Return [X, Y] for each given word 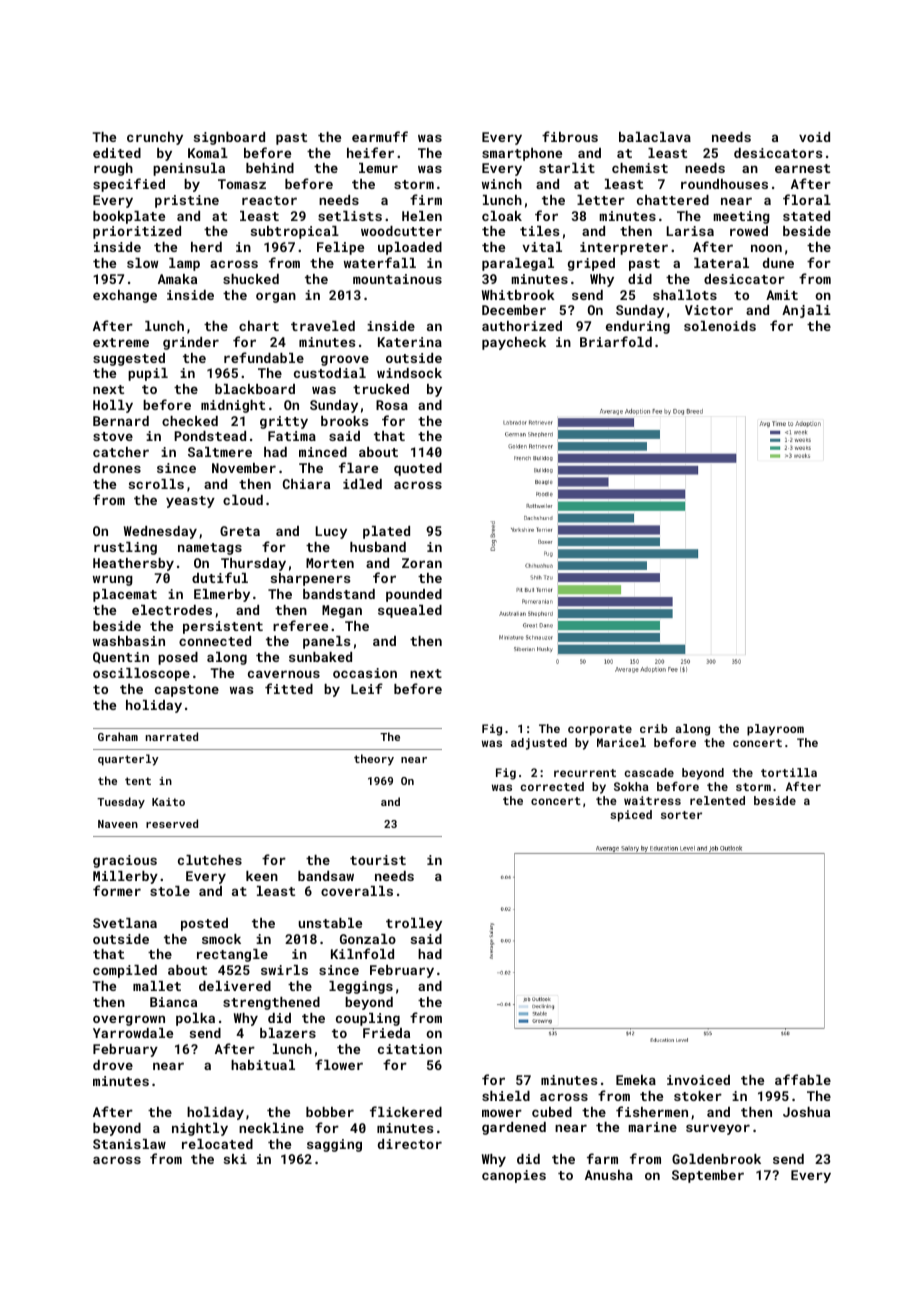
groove [345, 360]
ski [235, 1159]
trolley [414, 924]
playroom [775, 730]
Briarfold [616, 341]
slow [142, 263]
